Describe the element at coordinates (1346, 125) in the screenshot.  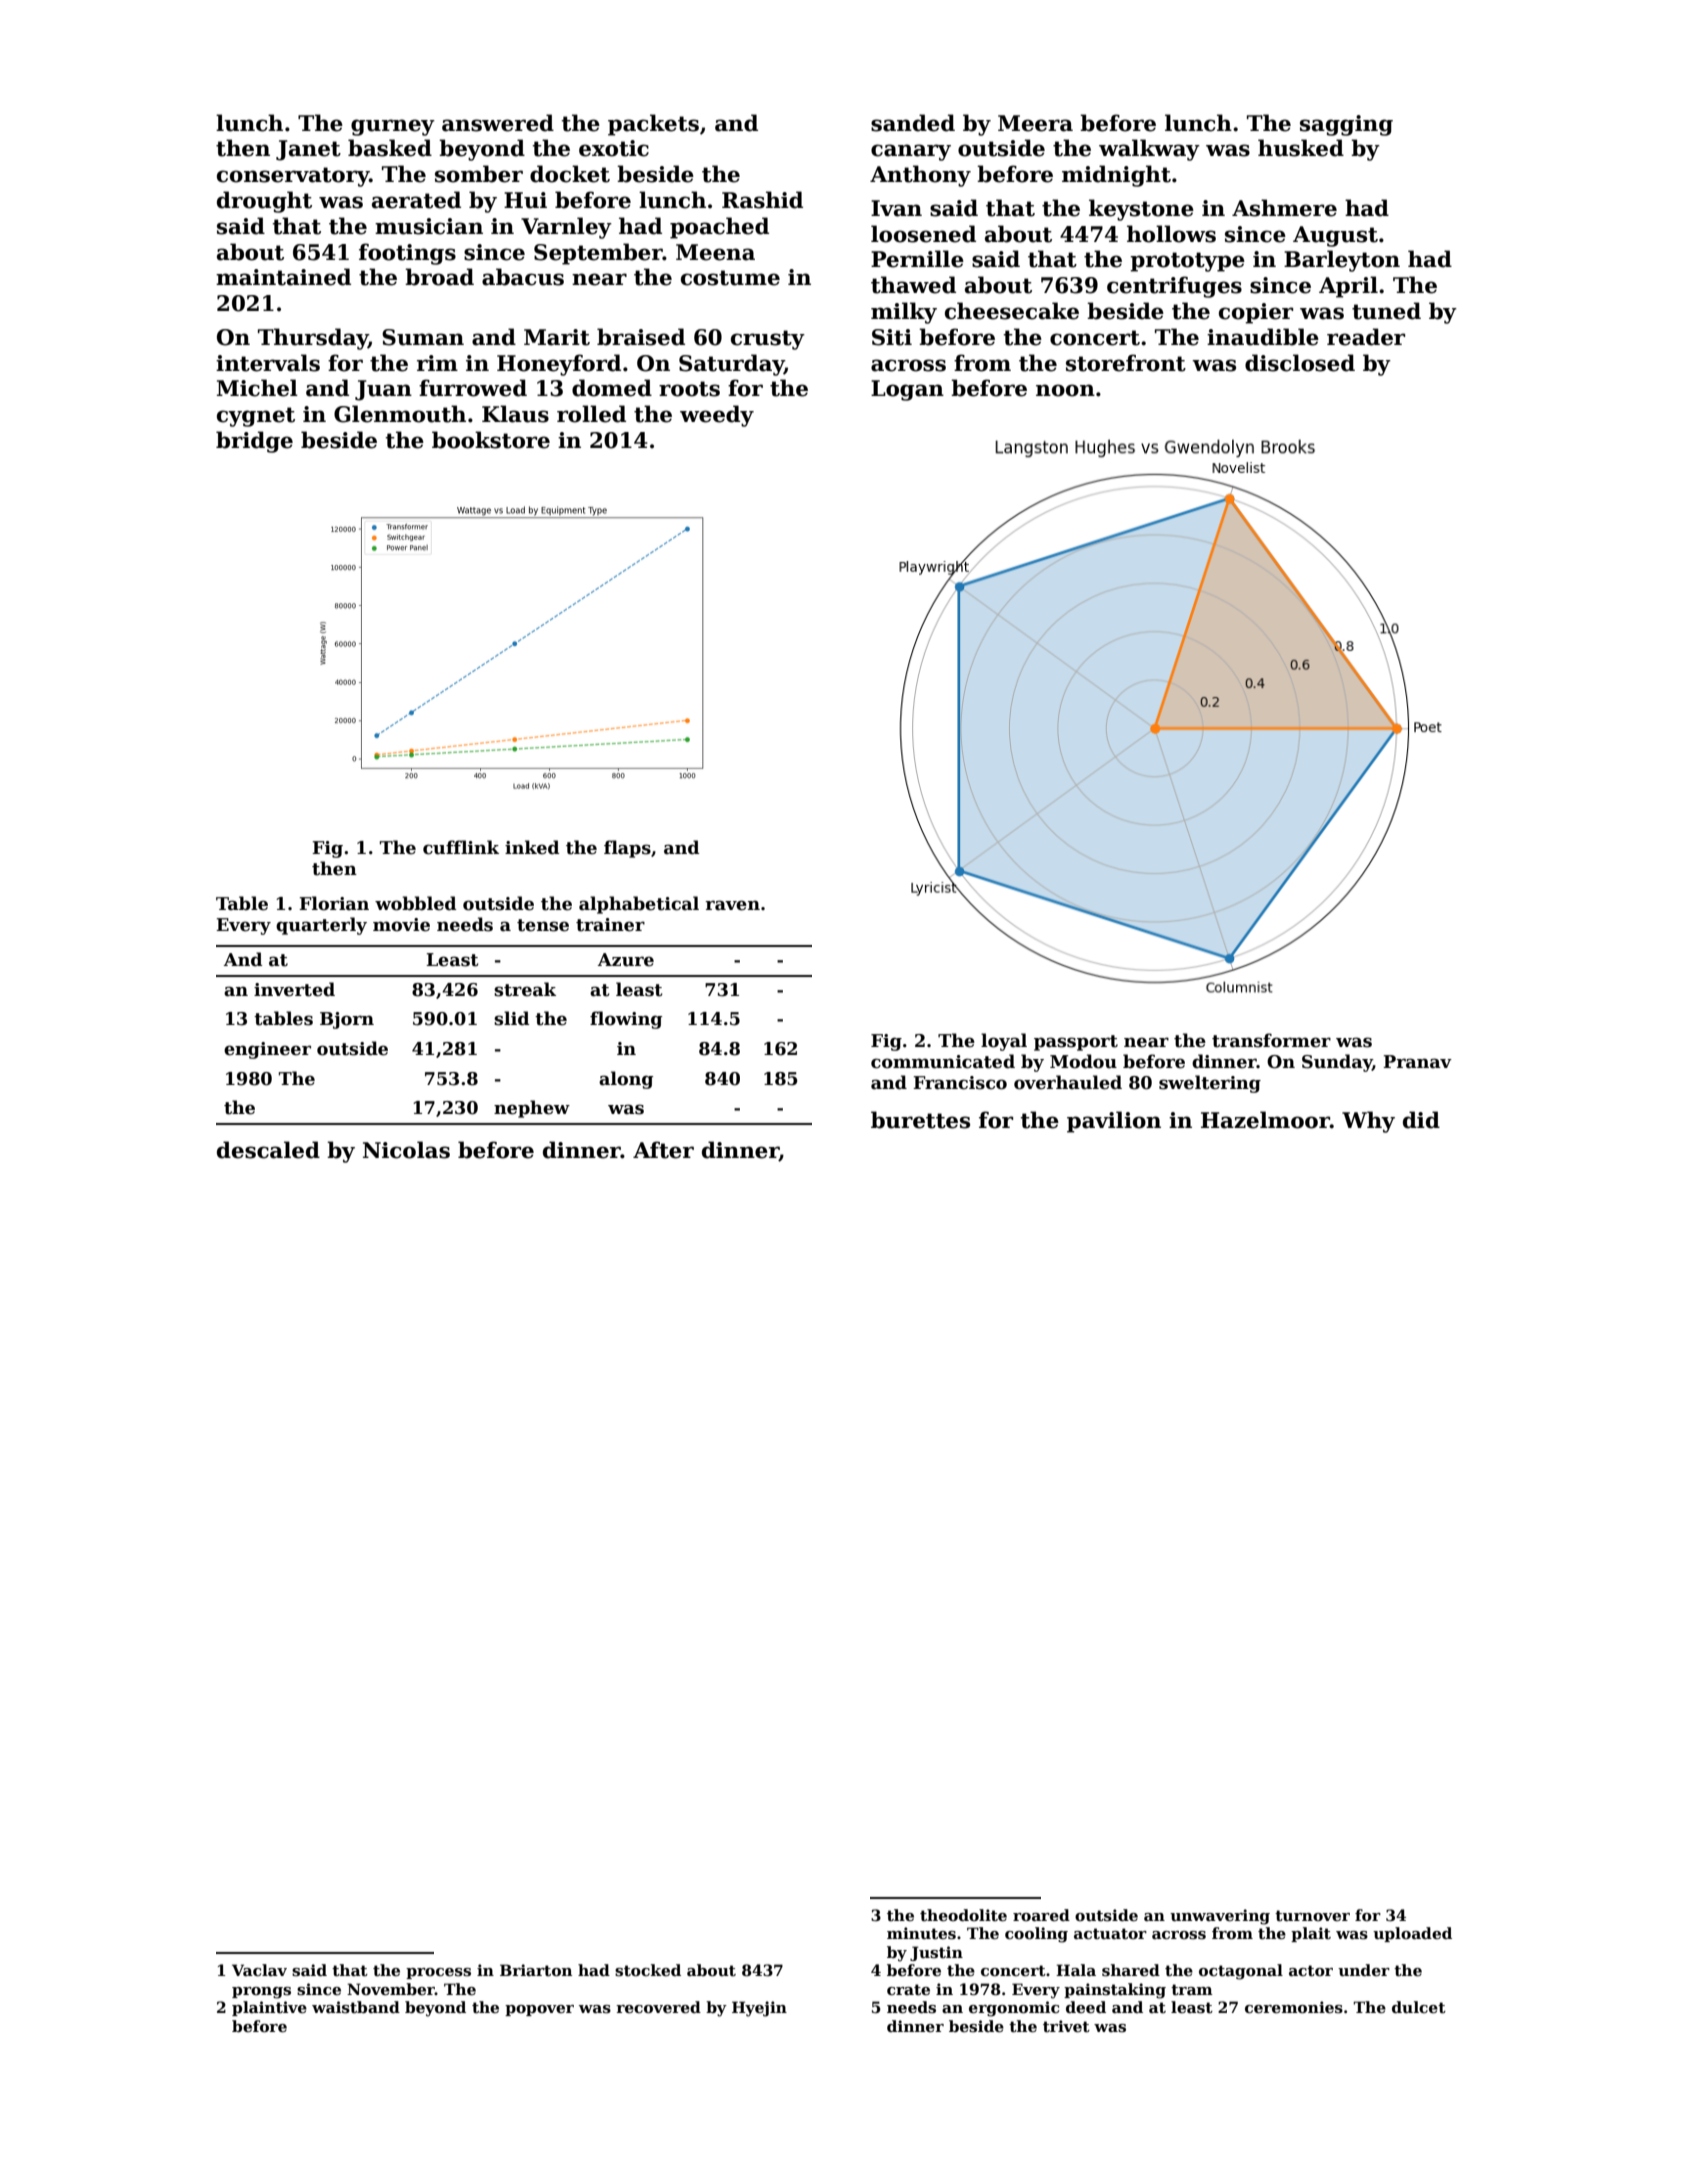
I see `sagging` at that location.
